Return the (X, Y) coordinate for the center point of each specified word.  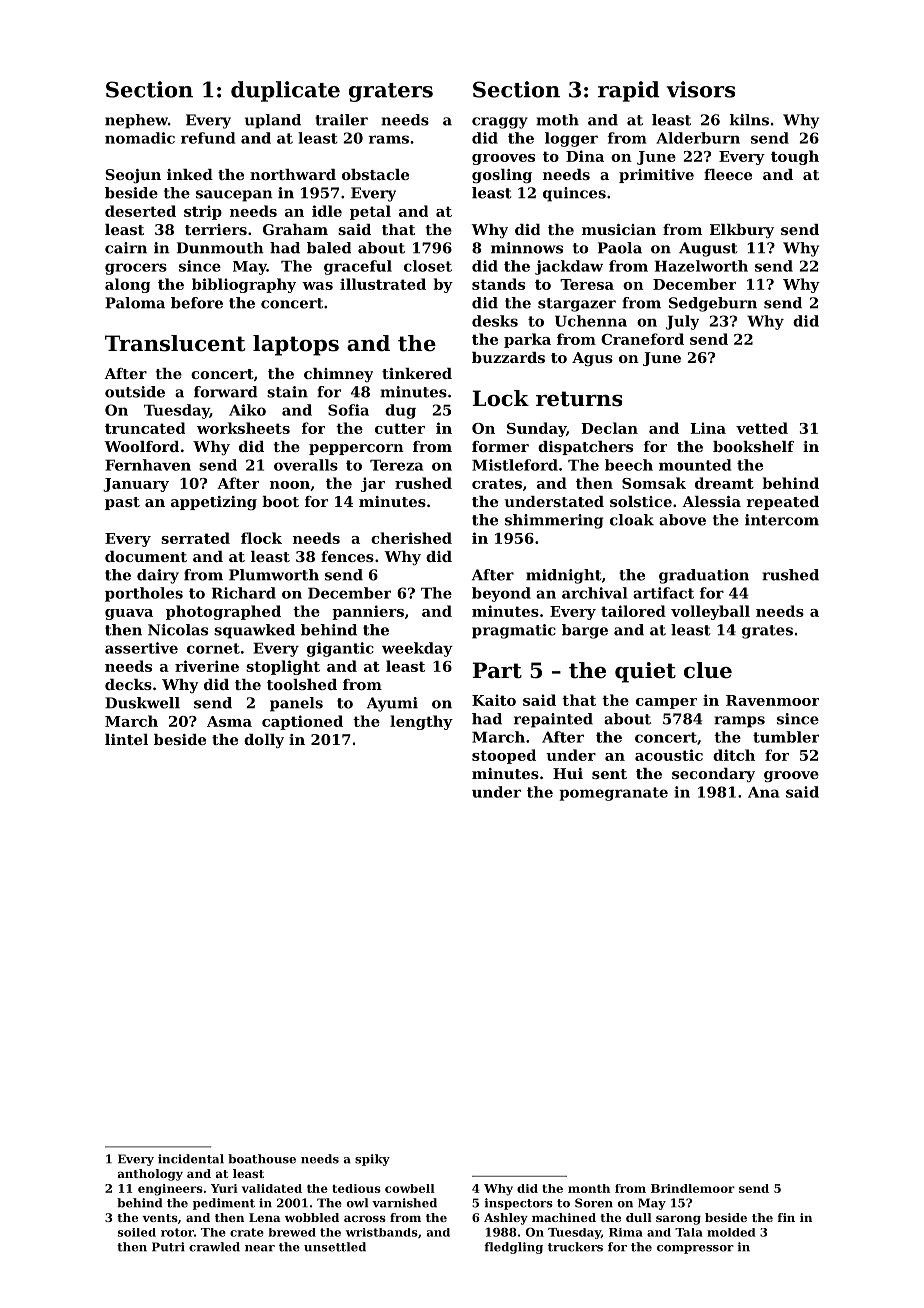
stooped (504, 756)
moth (557, 120)
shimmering (554, 521)
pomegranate (613, 794)
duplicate (285, 91)
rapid (629, 91)
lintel (126, 739)
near (260, 1248)
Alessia (711, 501)
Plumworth (274, 575)
